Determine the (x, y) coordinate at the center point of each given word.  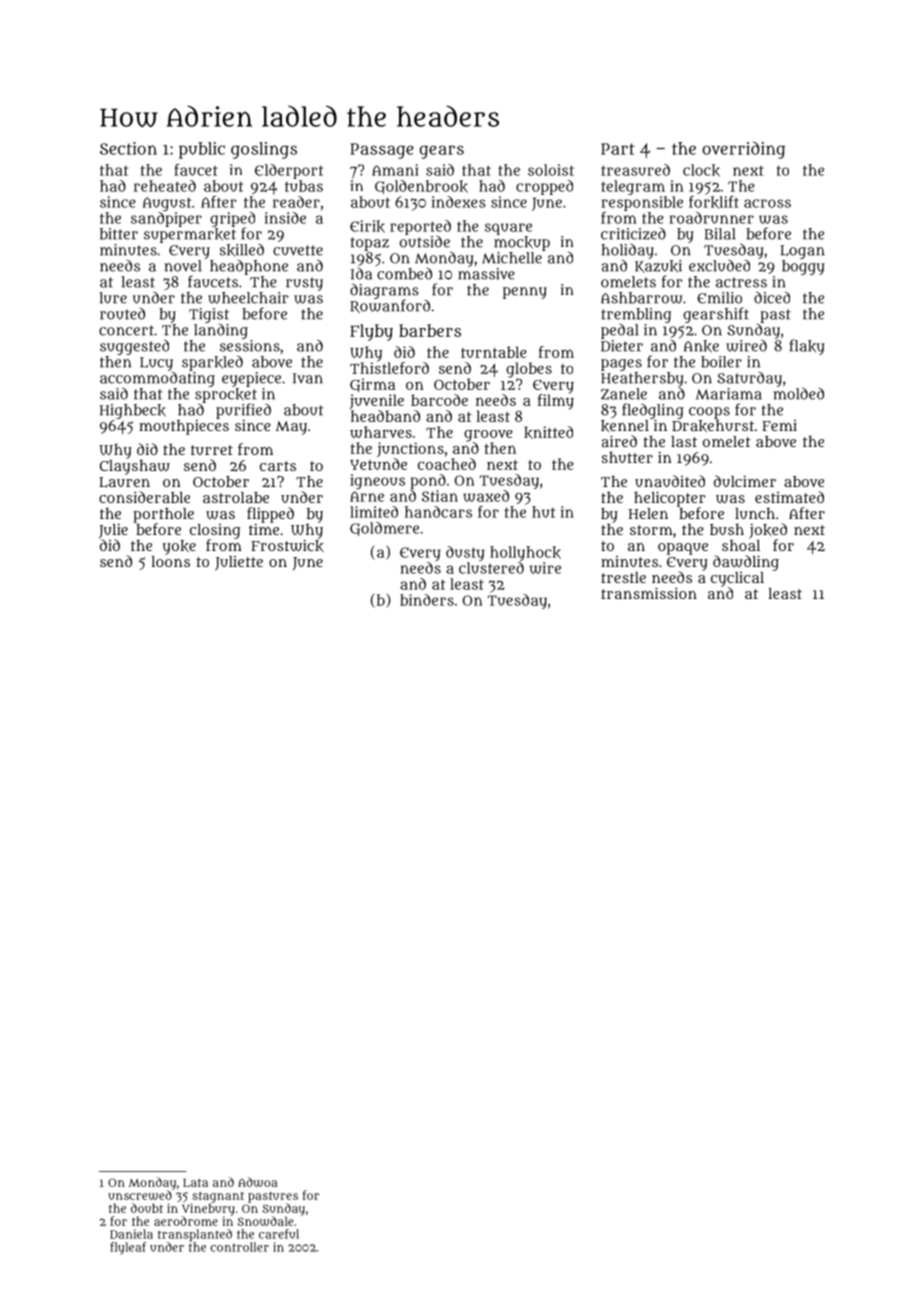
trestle (623, 577)
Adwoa (258, 1182)
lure (113, 298)
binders (427, 600)
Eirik (367, 226)
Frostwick (287, 546)
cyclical (737, 579)
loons (171, 561)
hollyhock (525, 553)
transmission (649, 593)
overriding (743, 150)
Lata (195, 1182)
